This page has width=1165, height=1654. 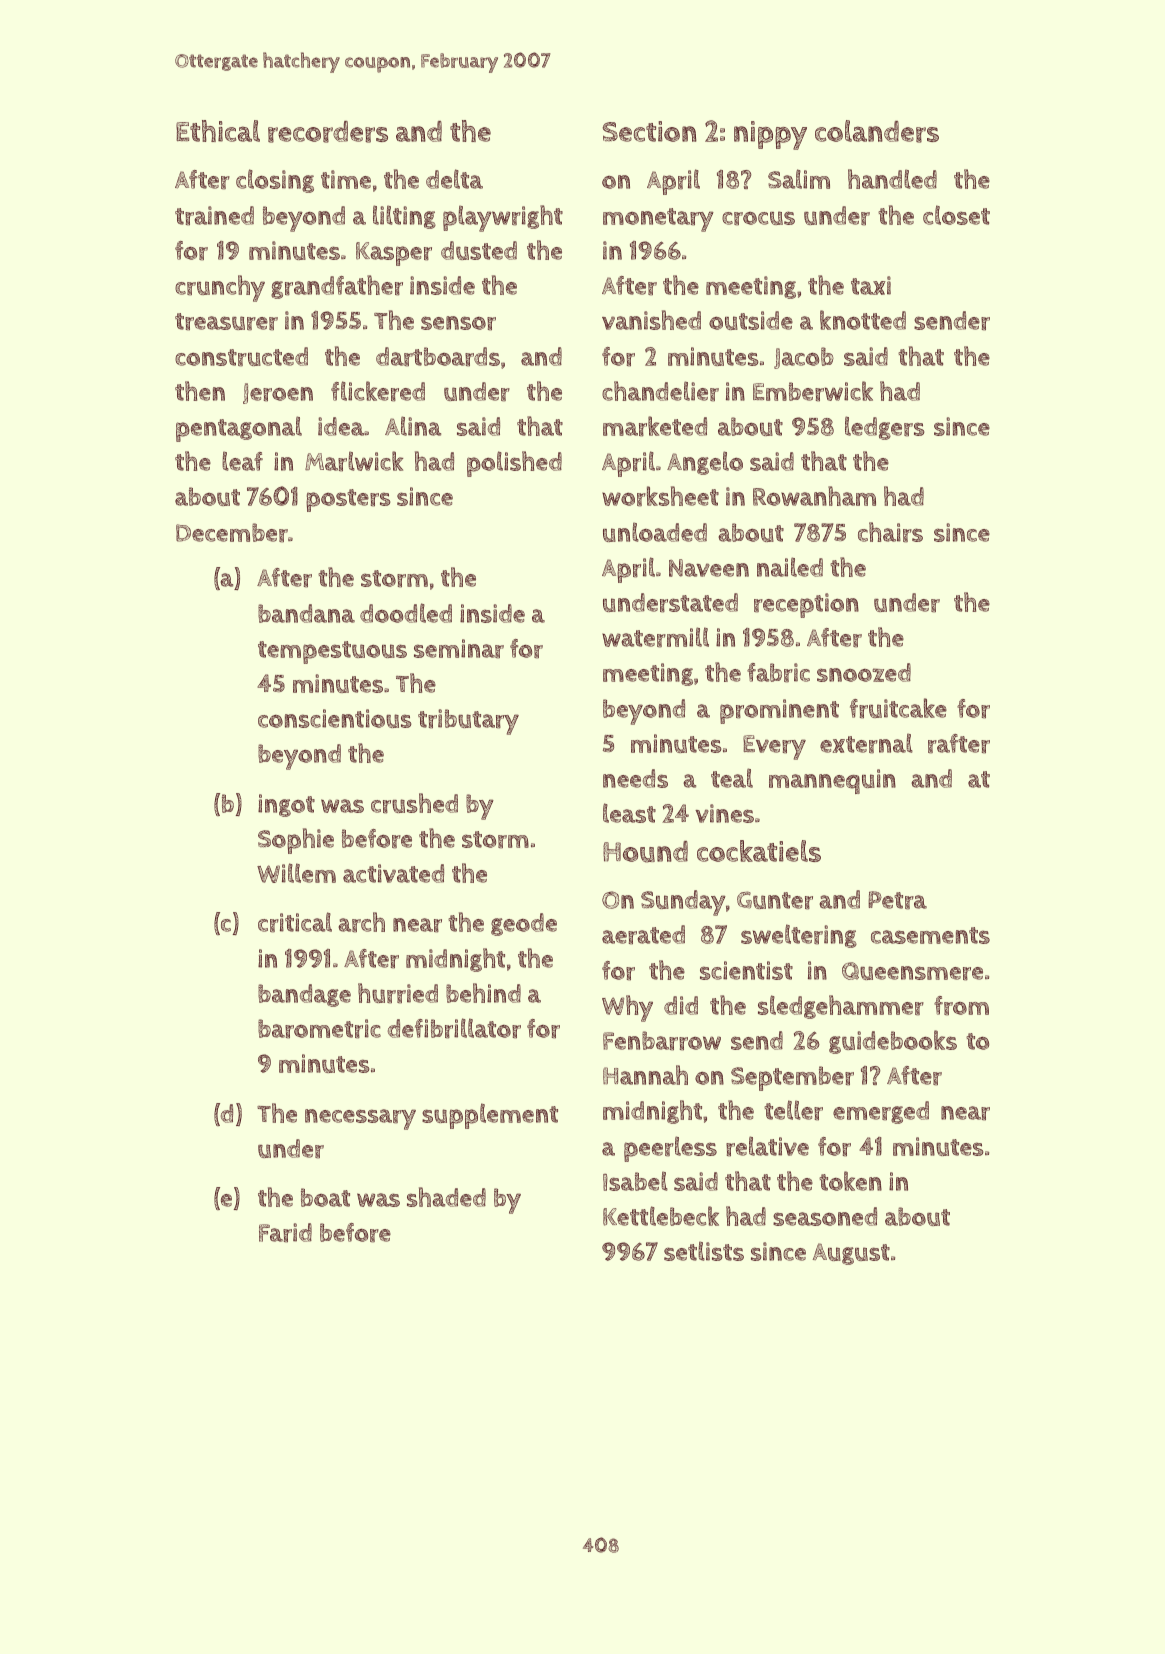 I want to click on Farid, so click(x=285, y=1233).
